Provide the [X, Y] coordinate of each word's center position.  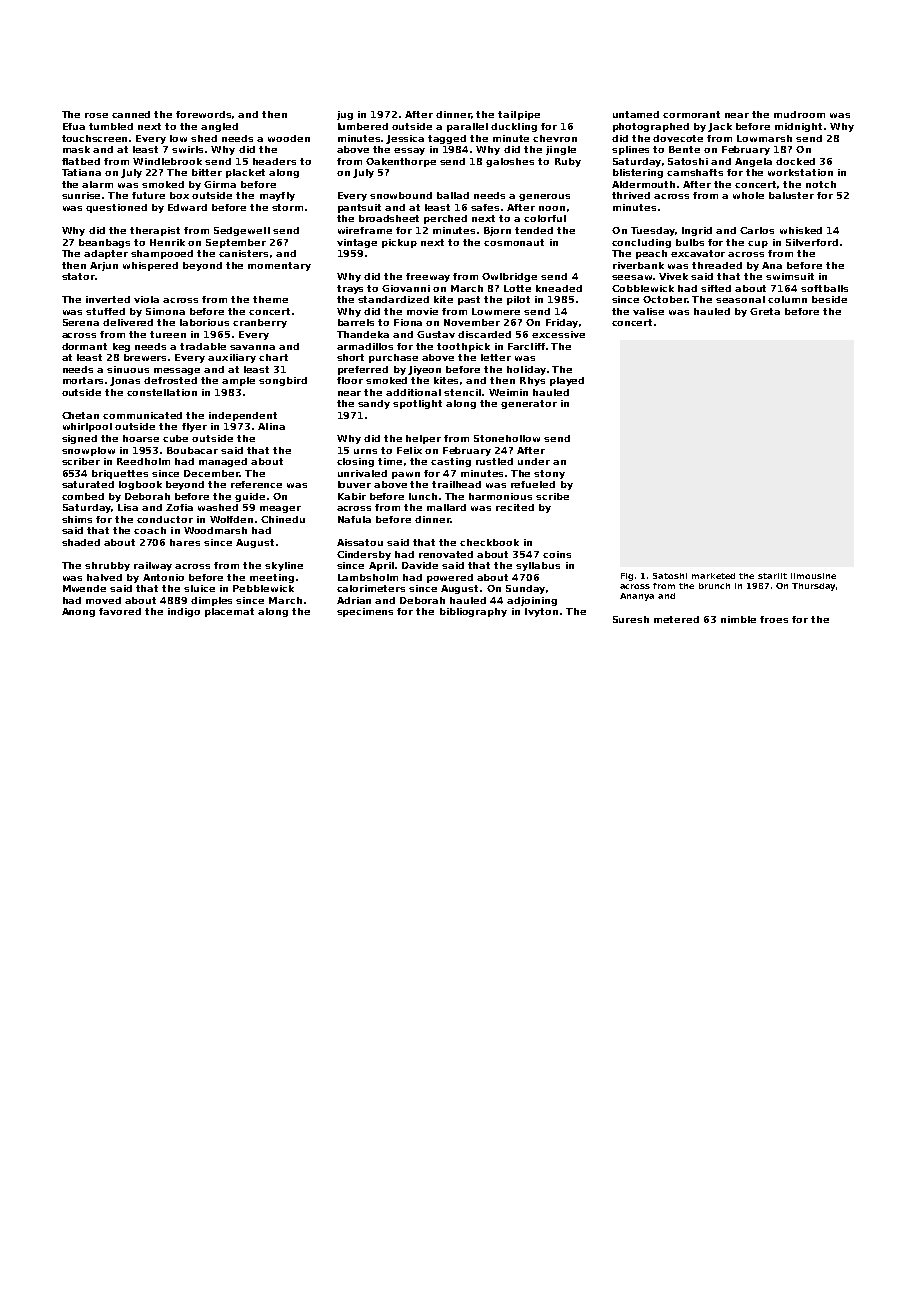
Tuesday [653, 231]
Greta [765, 311]
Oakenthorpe [401, 162]
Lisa [128, 507]
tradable [203, 346]
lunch [423, 496]
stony [549, 474]
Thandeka [363, 334]
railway [153, 566]
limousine [813, 576]
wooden [289, 138]
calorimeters [371, 588]
